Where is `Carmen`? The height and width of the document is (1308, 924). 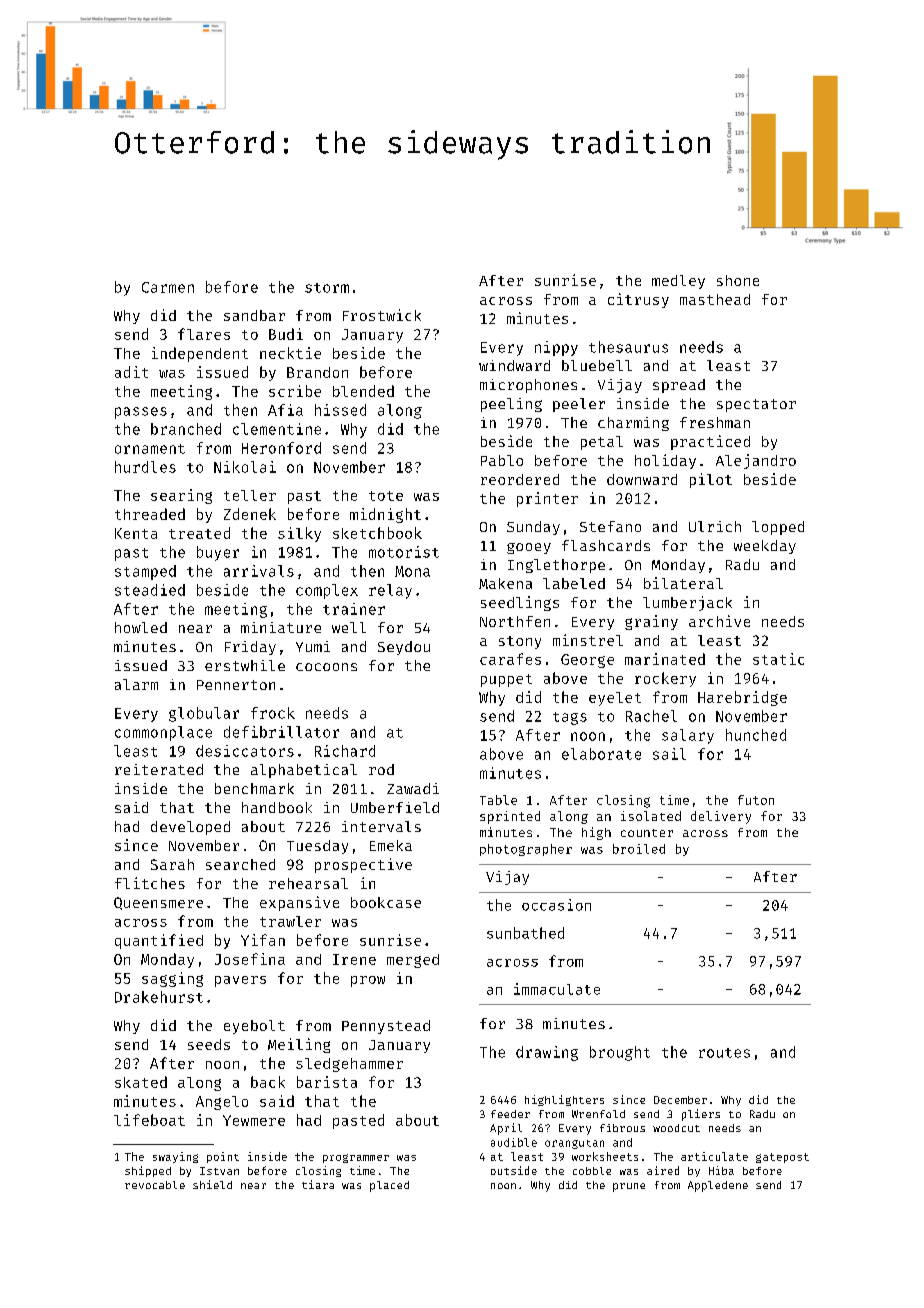 Carmen is located at coordinates (168, 287).
